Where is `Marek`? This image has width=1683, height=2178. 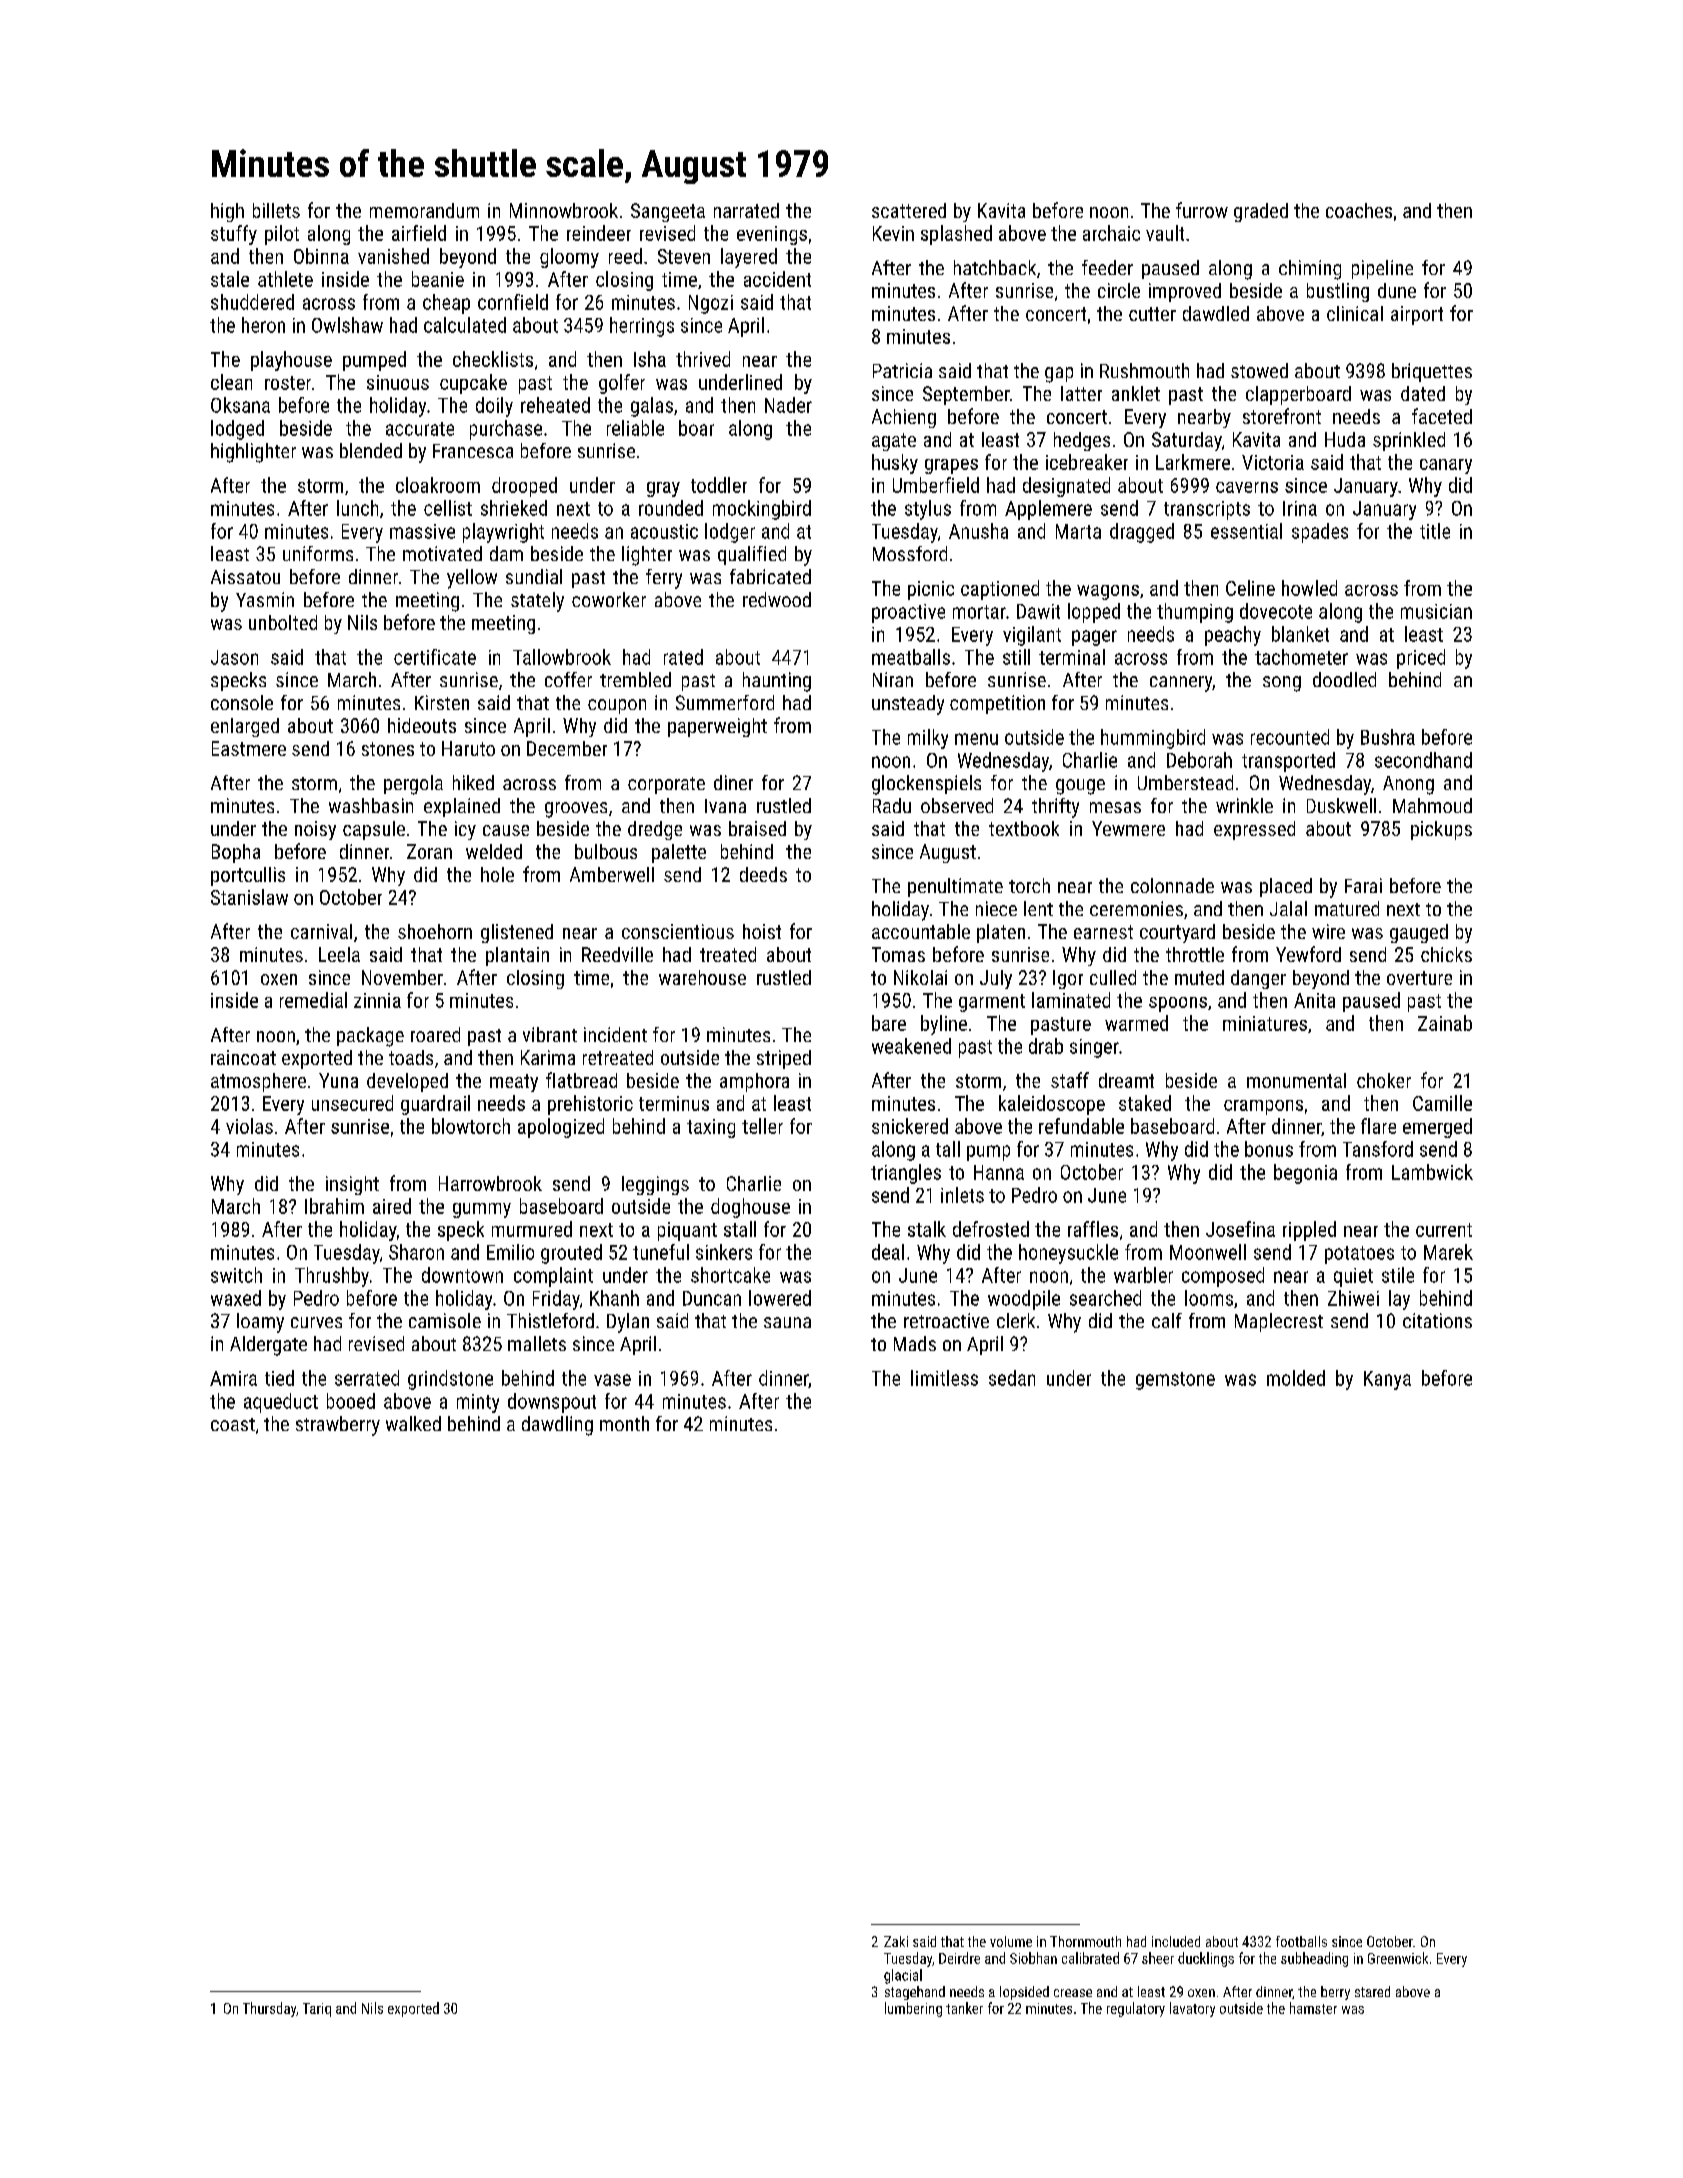 Marek is located at coordinates (1448, 1252).
